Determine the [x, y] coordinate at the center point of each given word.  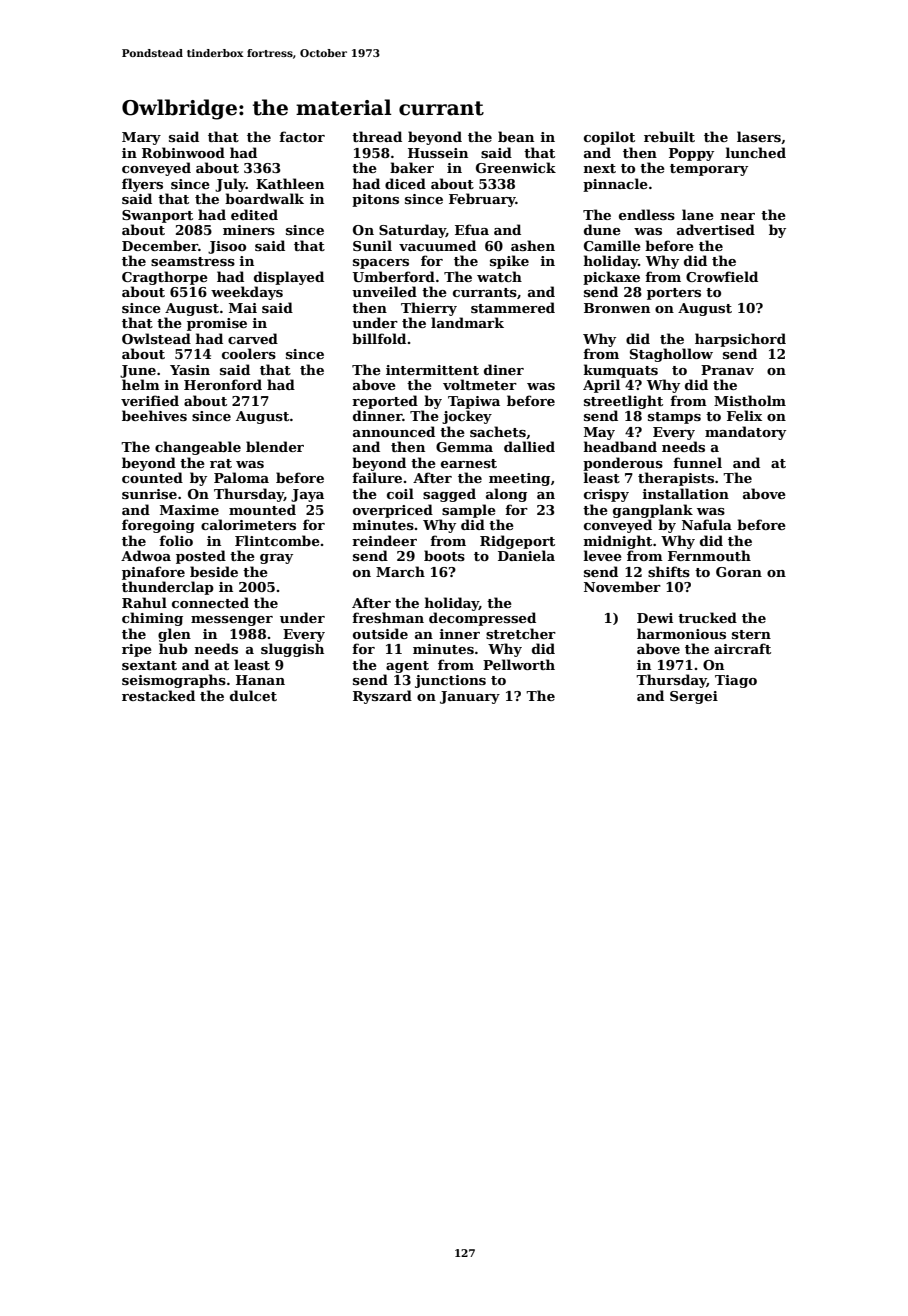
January [470, 697]
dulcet [253, 695]
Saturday [412, 231]
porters [674, 294]
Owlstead [156, 338]
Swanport [157, 216]
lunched [755, 152]
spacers [381, 264]
